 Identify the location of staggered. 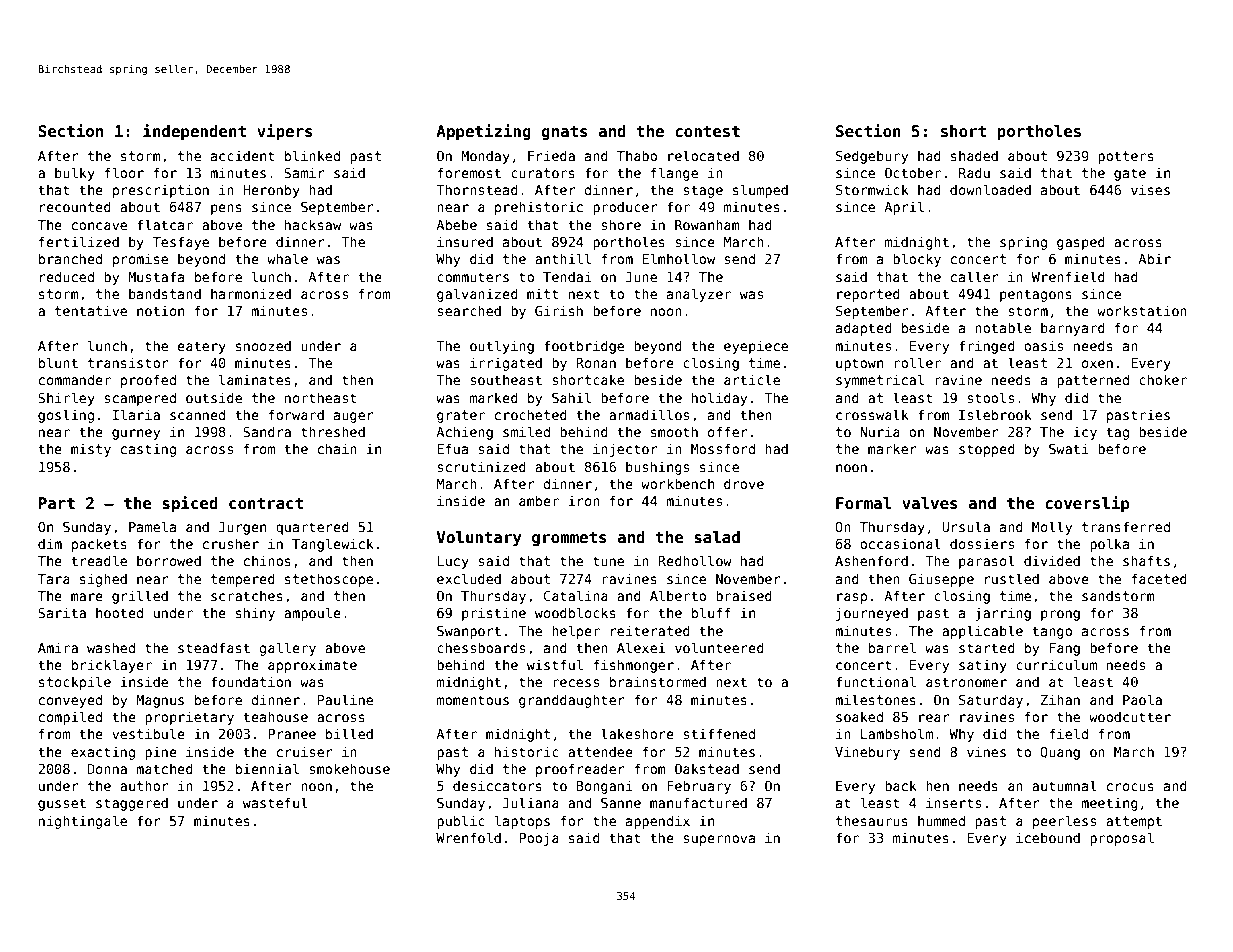
(132, 804).
